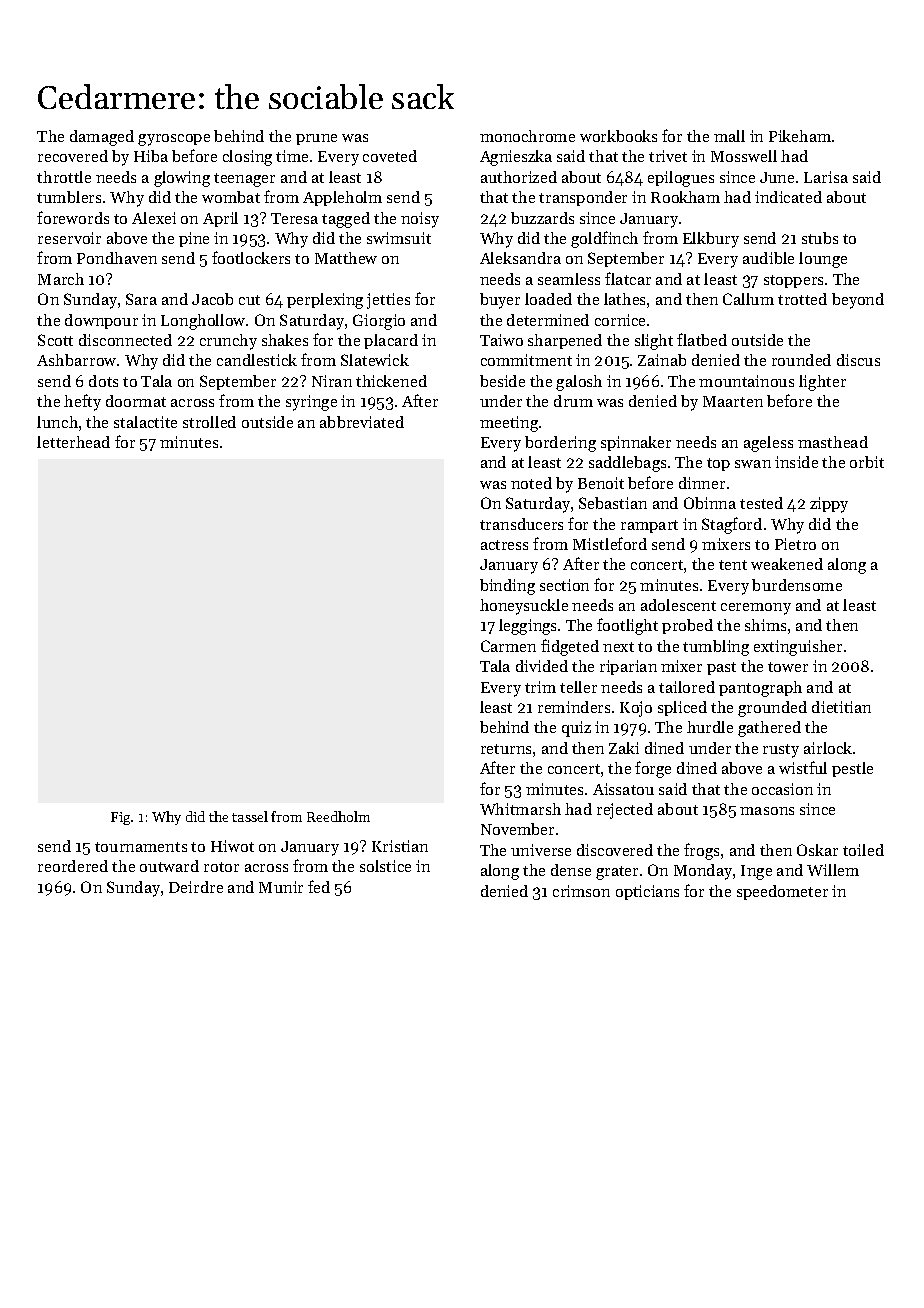  Describe the element at coordinates (151, 156) in the screenshot. I see `Hiba` at that location.
